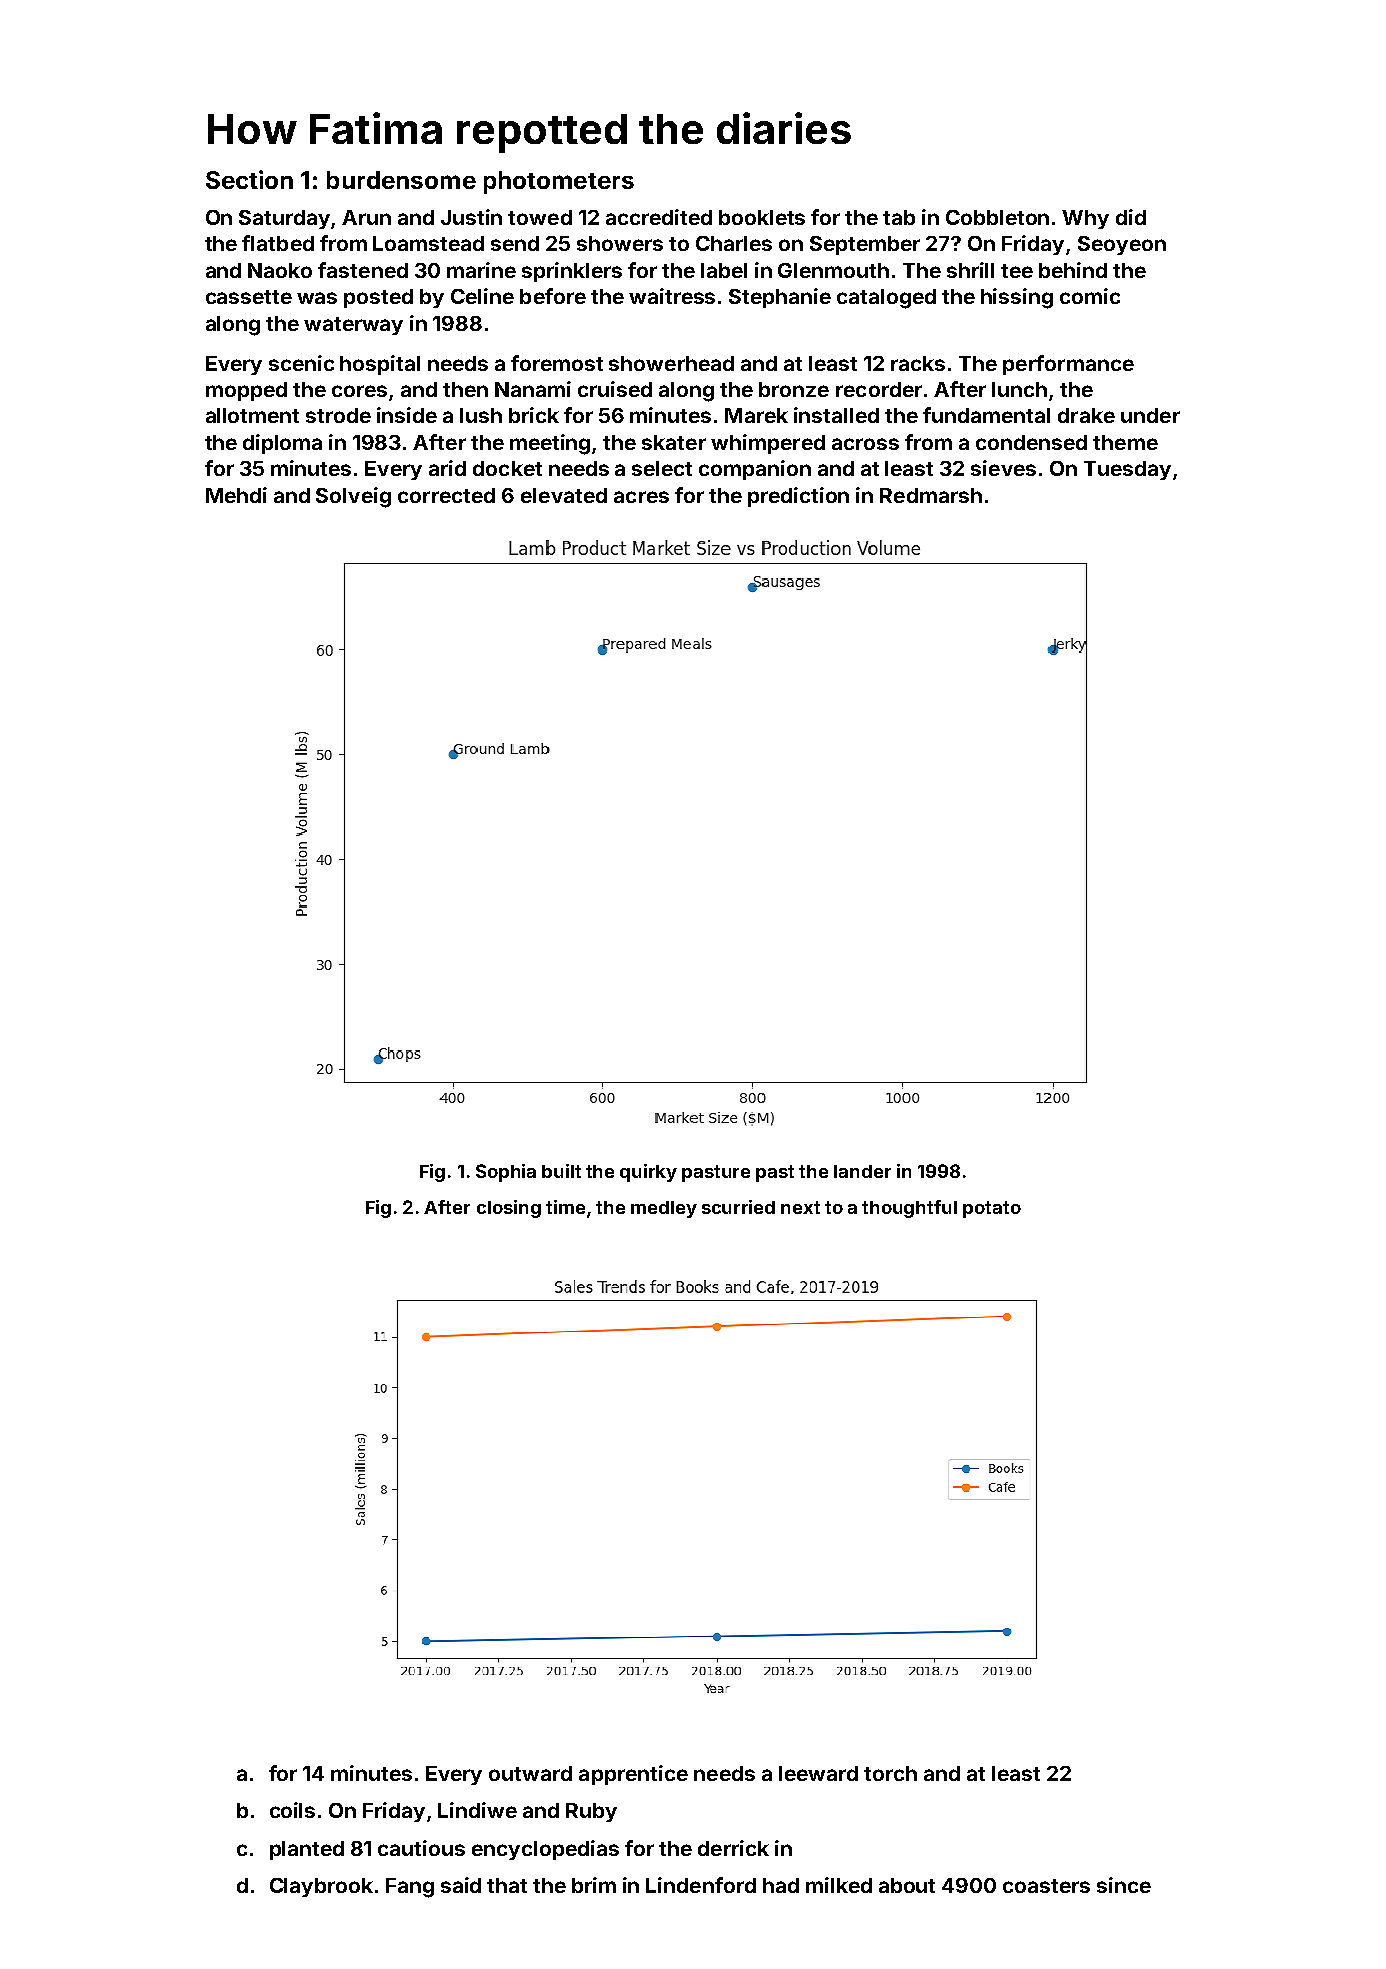  Describe the element at coordinates (992, 1209) in the screenshot. I see `potato` at that location.
